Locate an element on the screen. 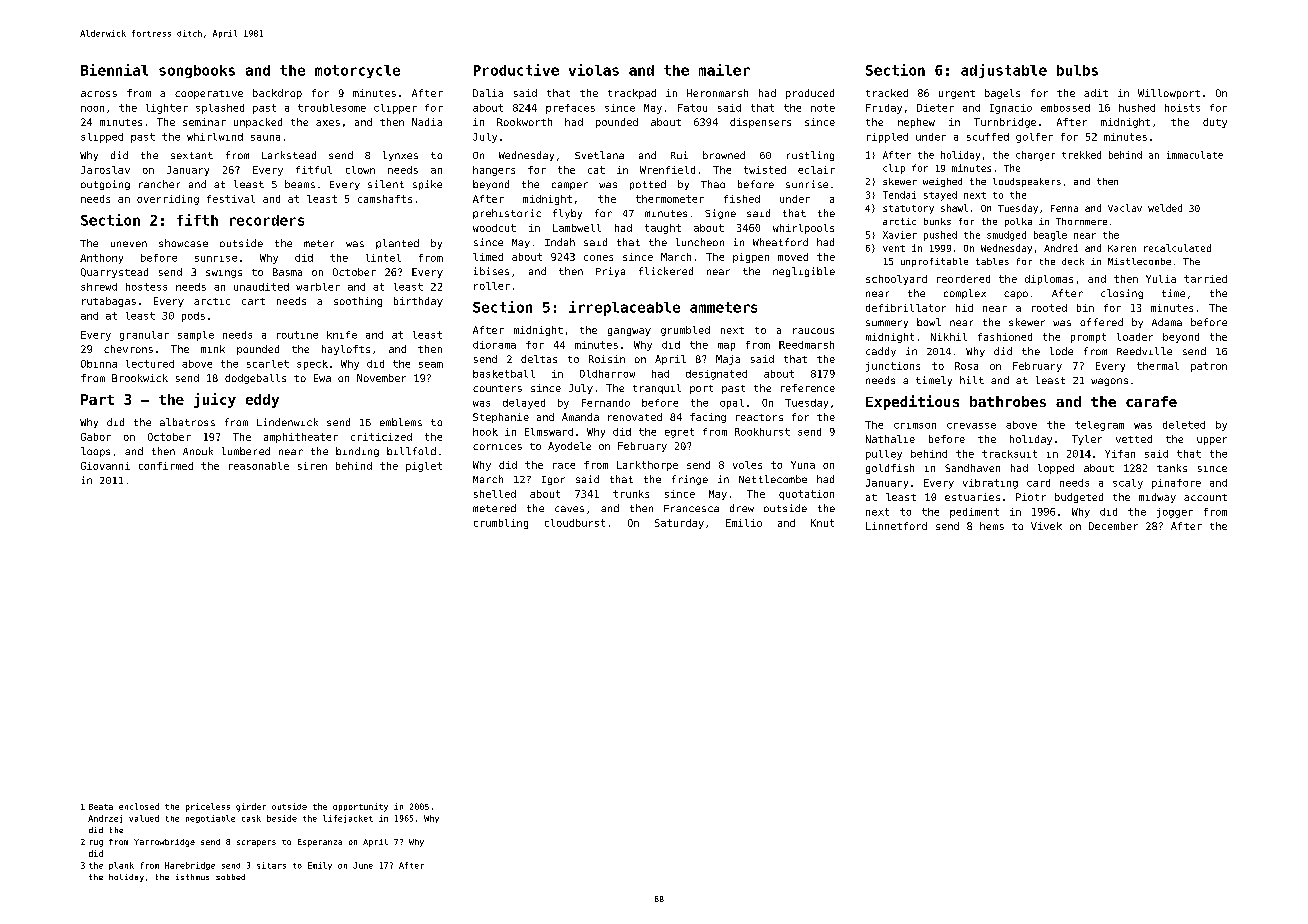 The height and width of the screenshot is (924, 1308). Dalia is located at coordinates (488, 93).
